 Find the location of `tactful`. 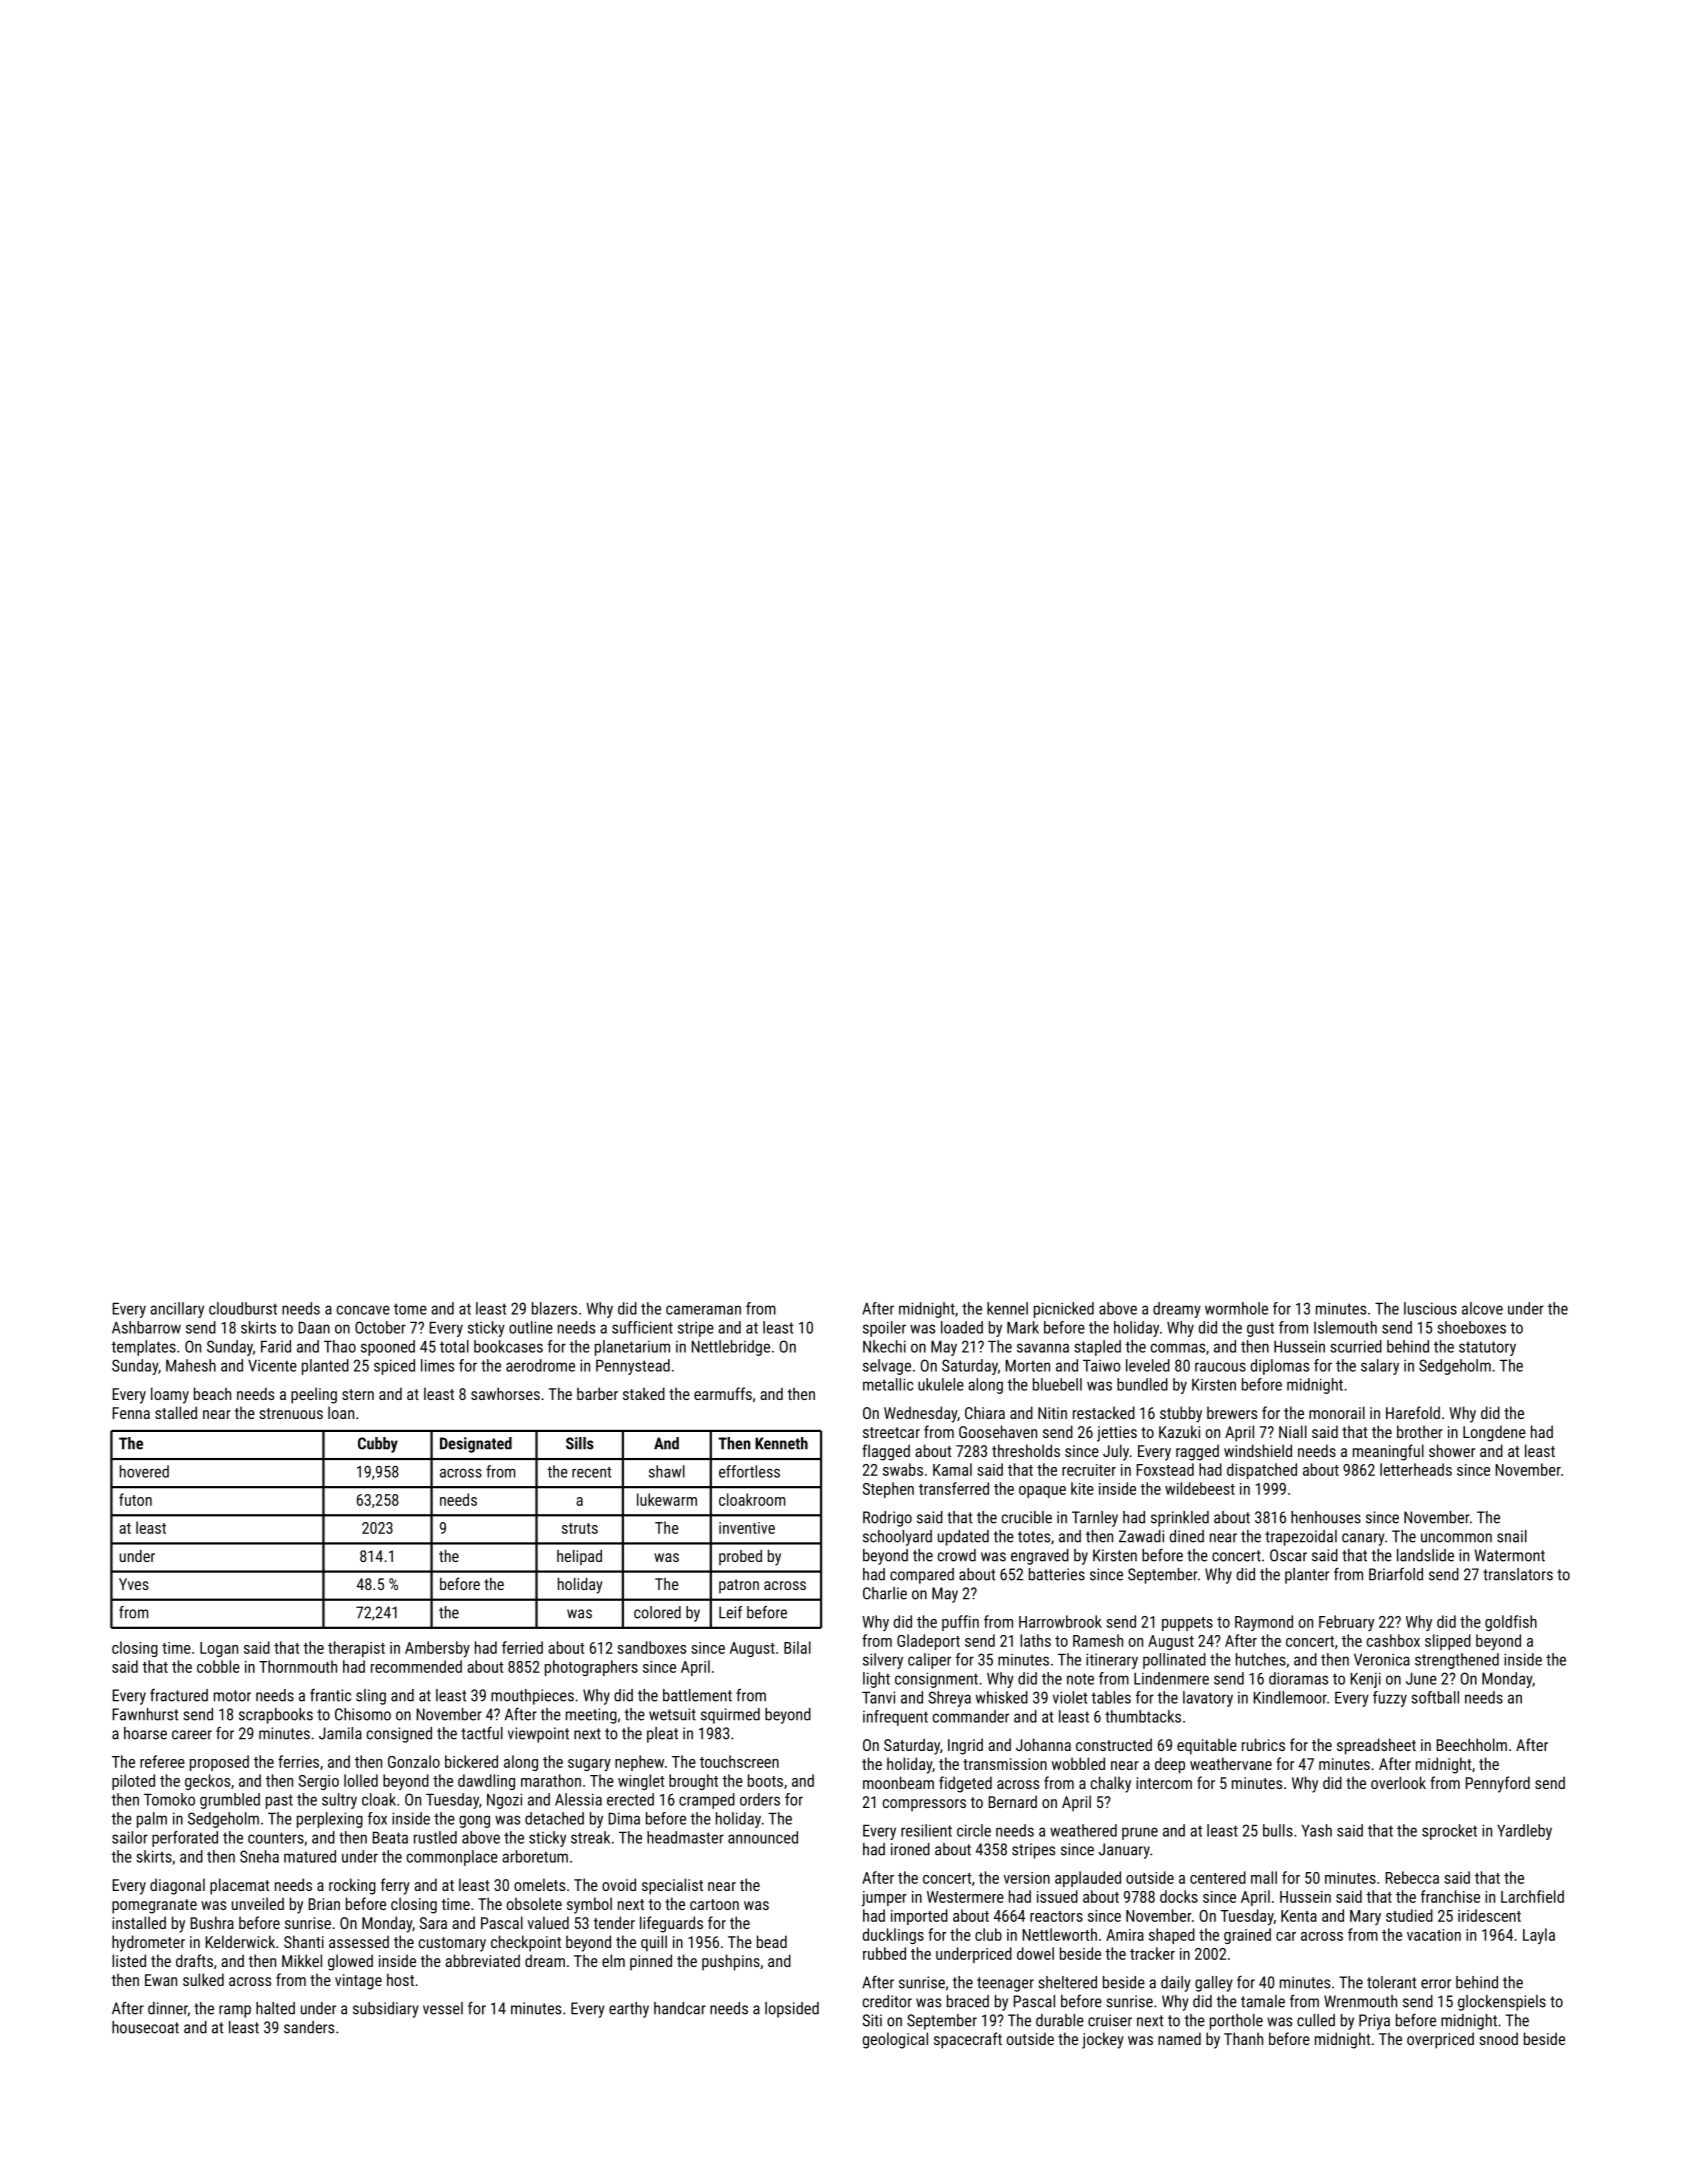

tactful is located at coordinates (482, 1733).
